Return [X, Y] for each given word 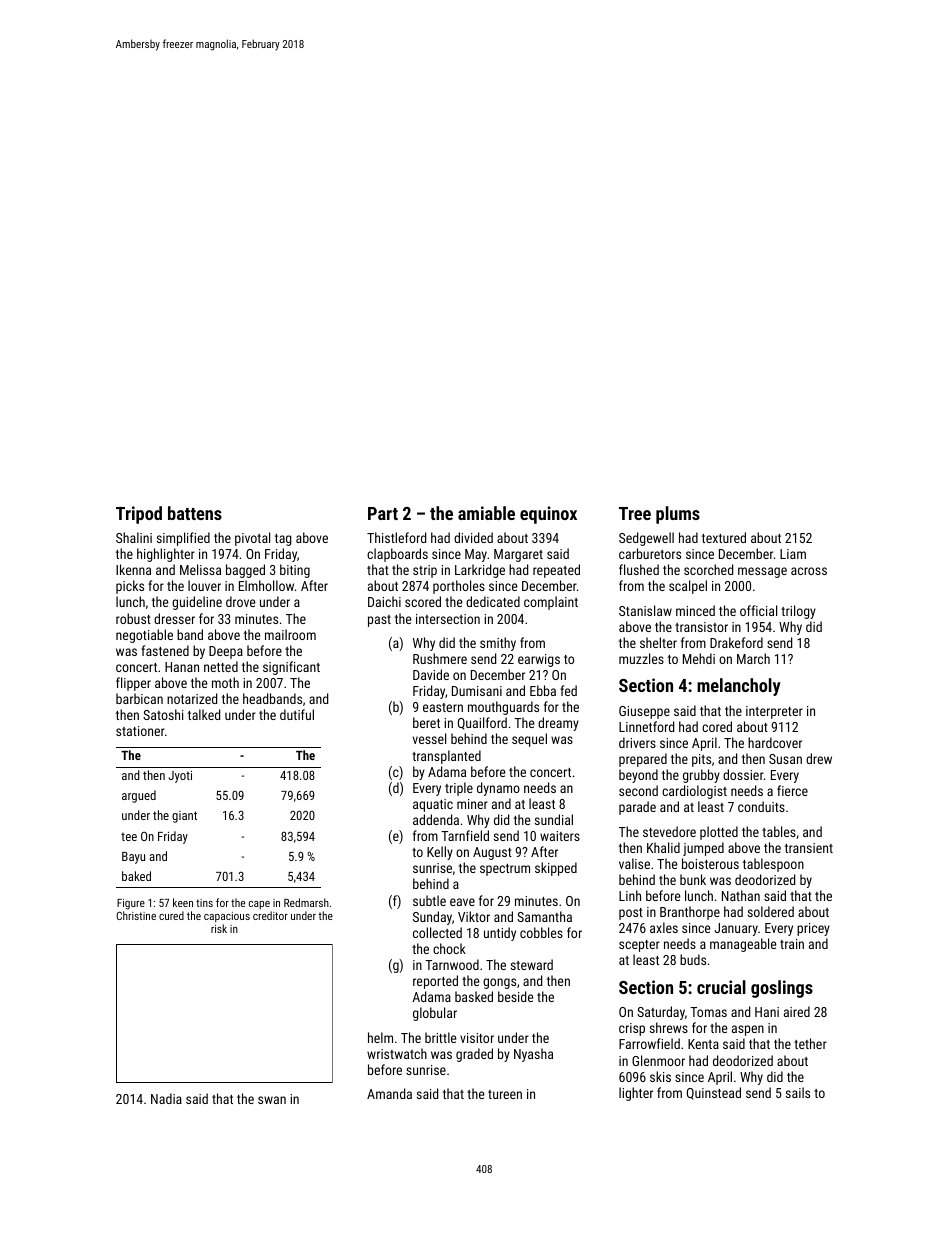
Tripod [139, 515]
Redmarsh [306, 902]
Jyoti [180, 777]
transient [809, 848]
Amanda [389, 1093]
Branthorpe [690, 913]
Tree [635, 513]
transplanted [446, 757]
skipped [556, 869]
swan [272, 1100]
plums [678, 515]
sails [798, 1092]
